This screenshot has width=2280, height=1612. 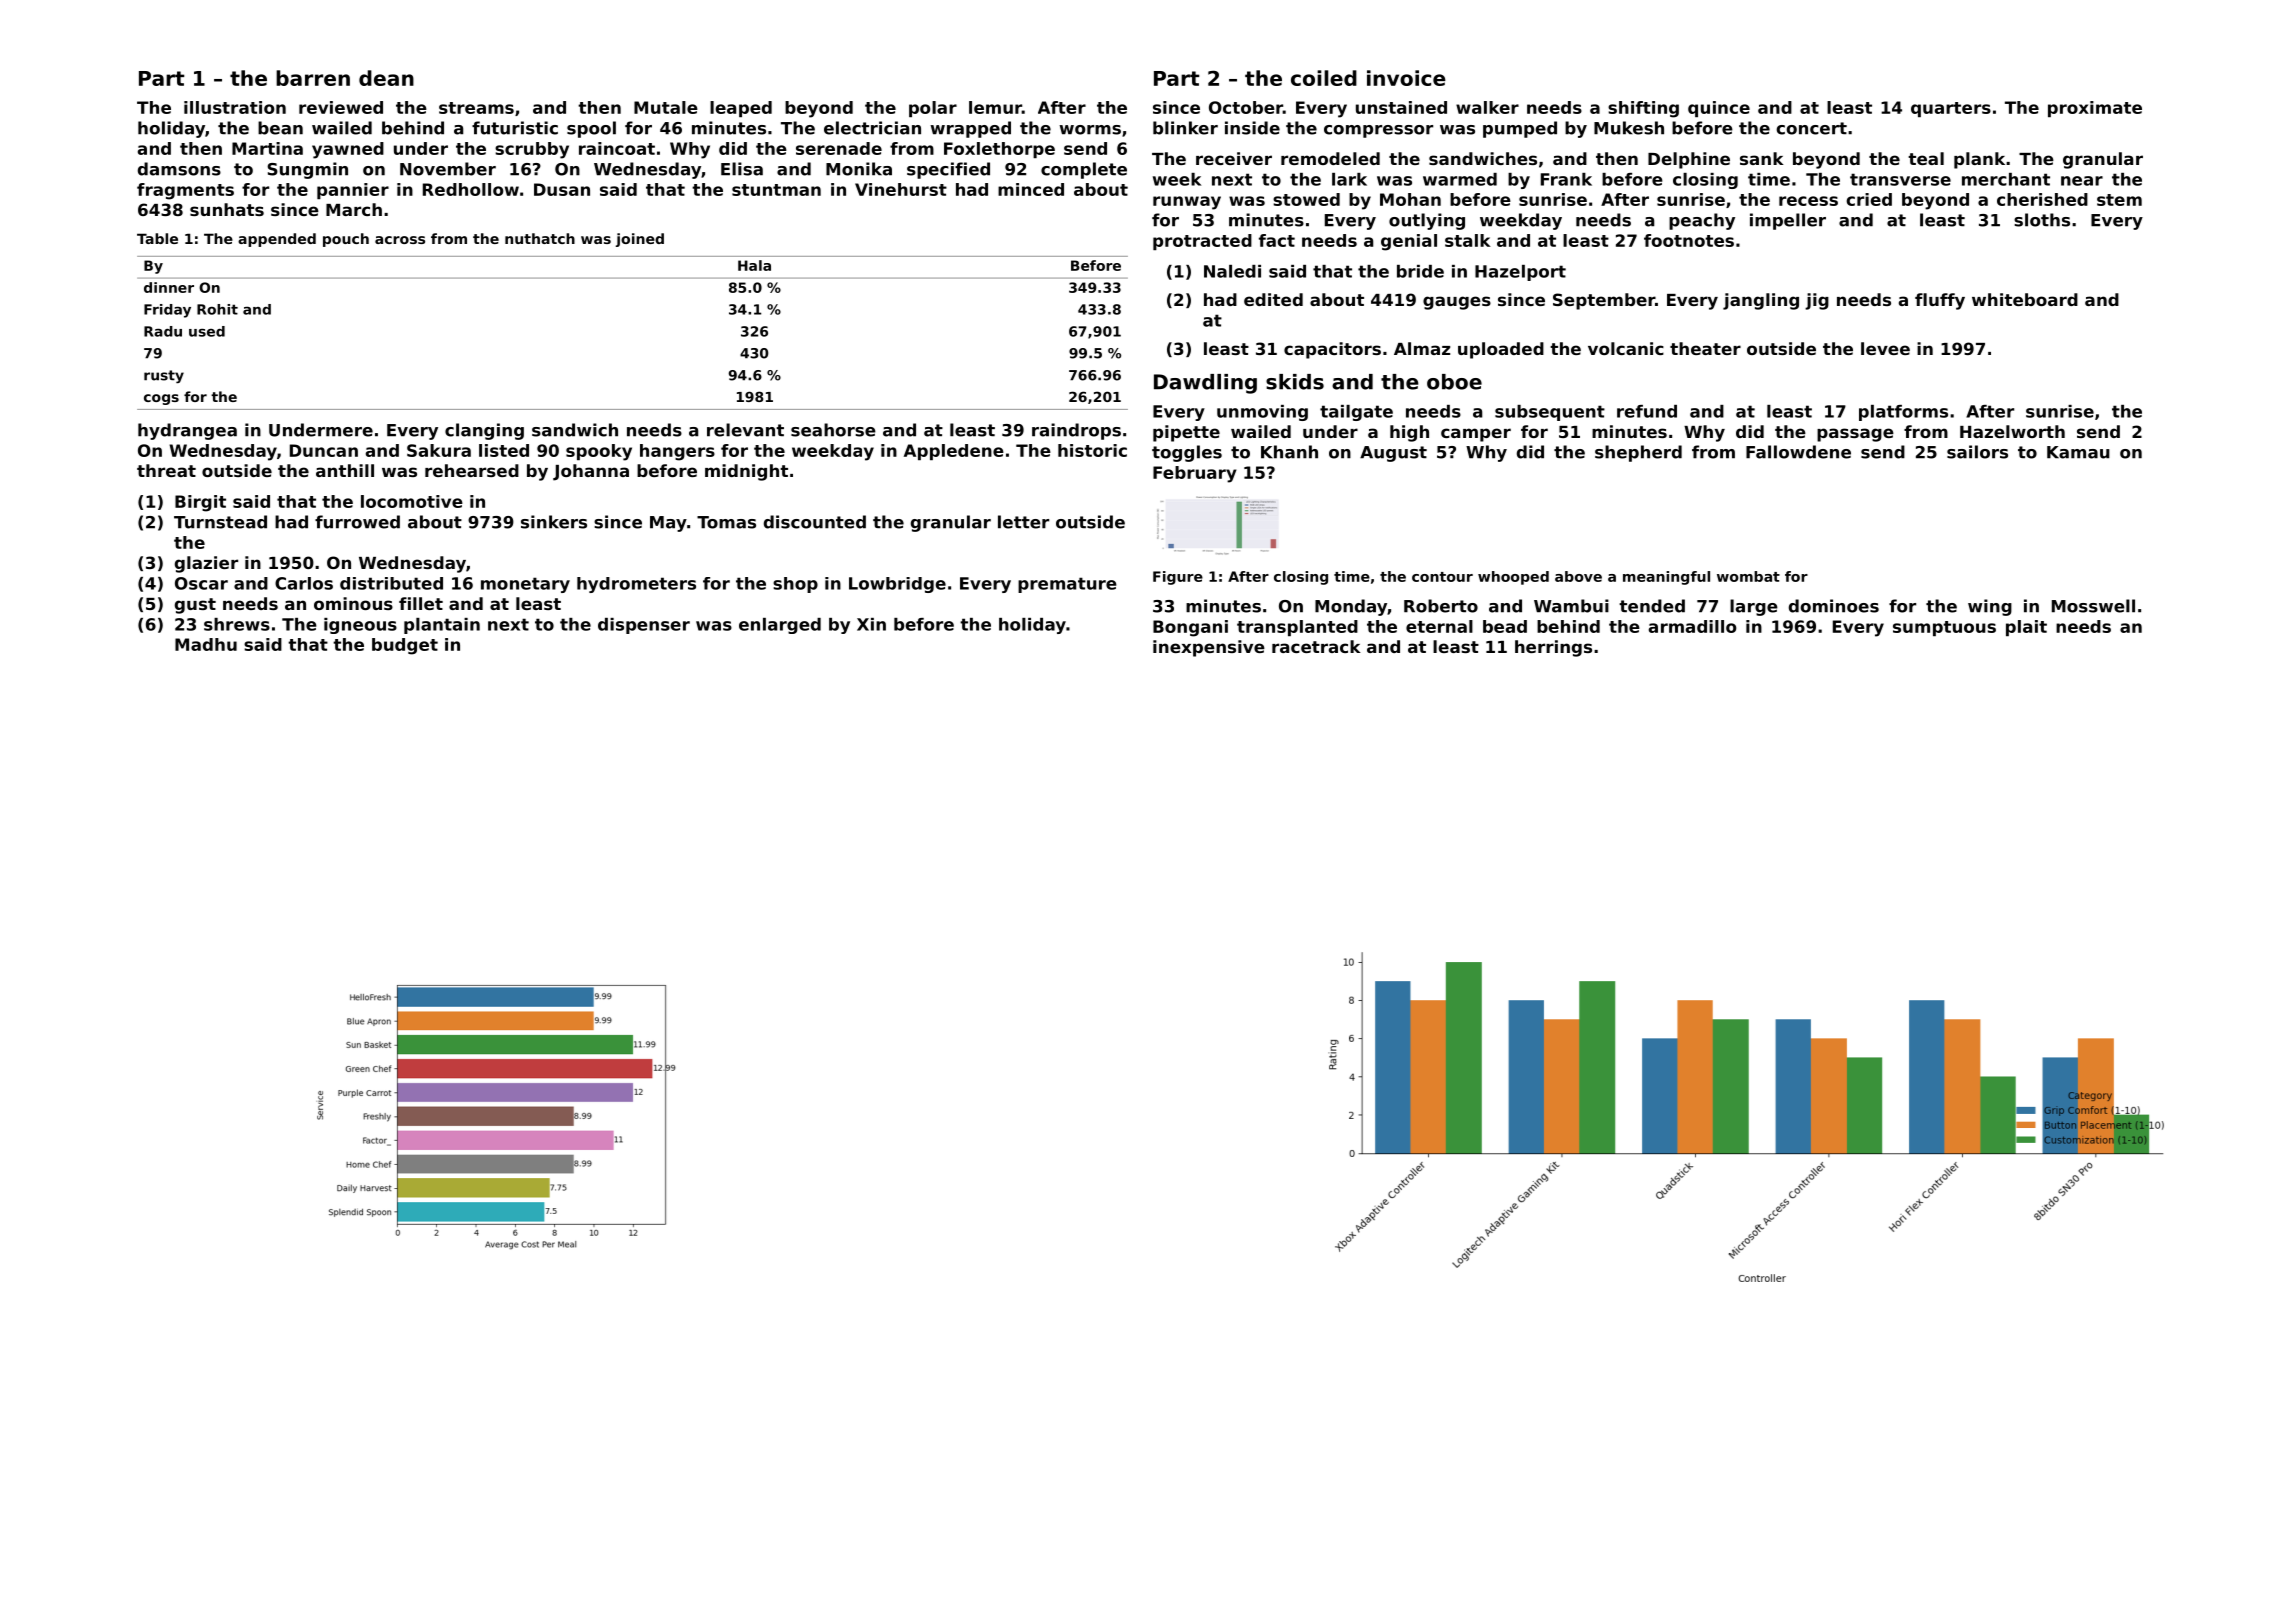 What do you see at coordinates (1885, 348) in the screenshot?
I see `levee` at bounding box center [1885, 348].
